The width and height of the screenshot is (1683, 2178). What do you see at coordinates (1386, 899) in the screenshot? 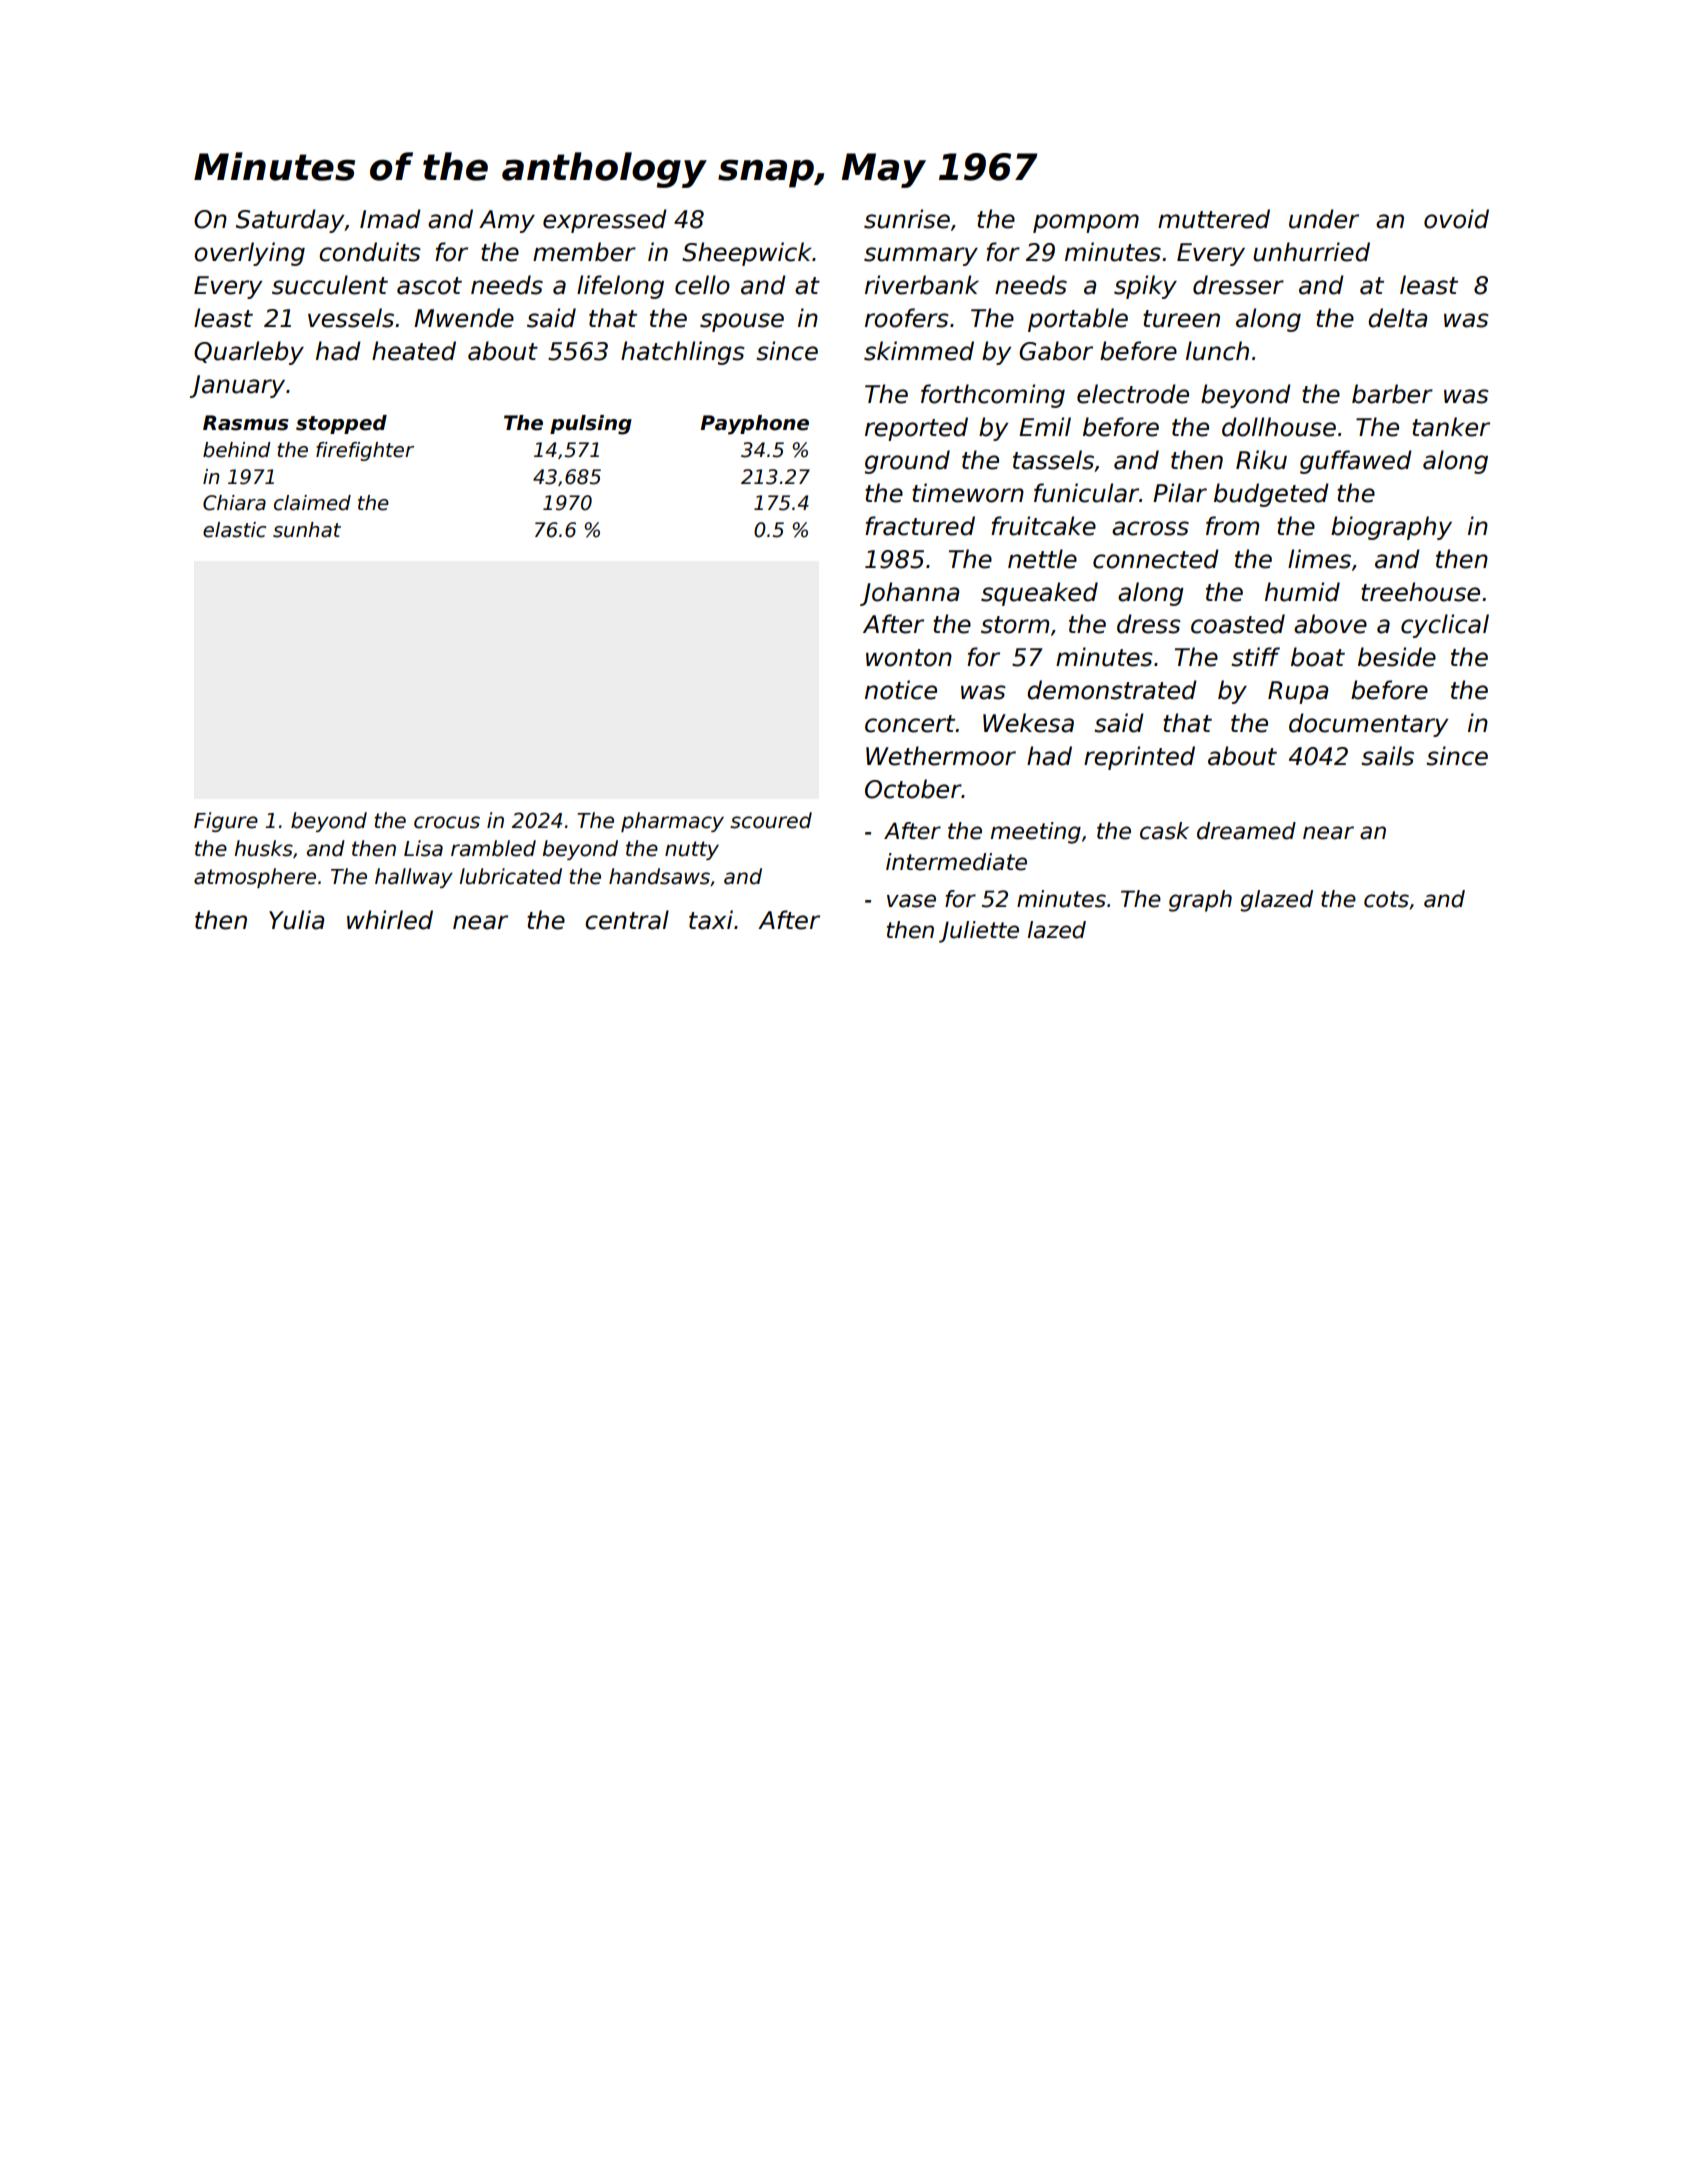
I see `cots` at bounding box center [1386, 899].
